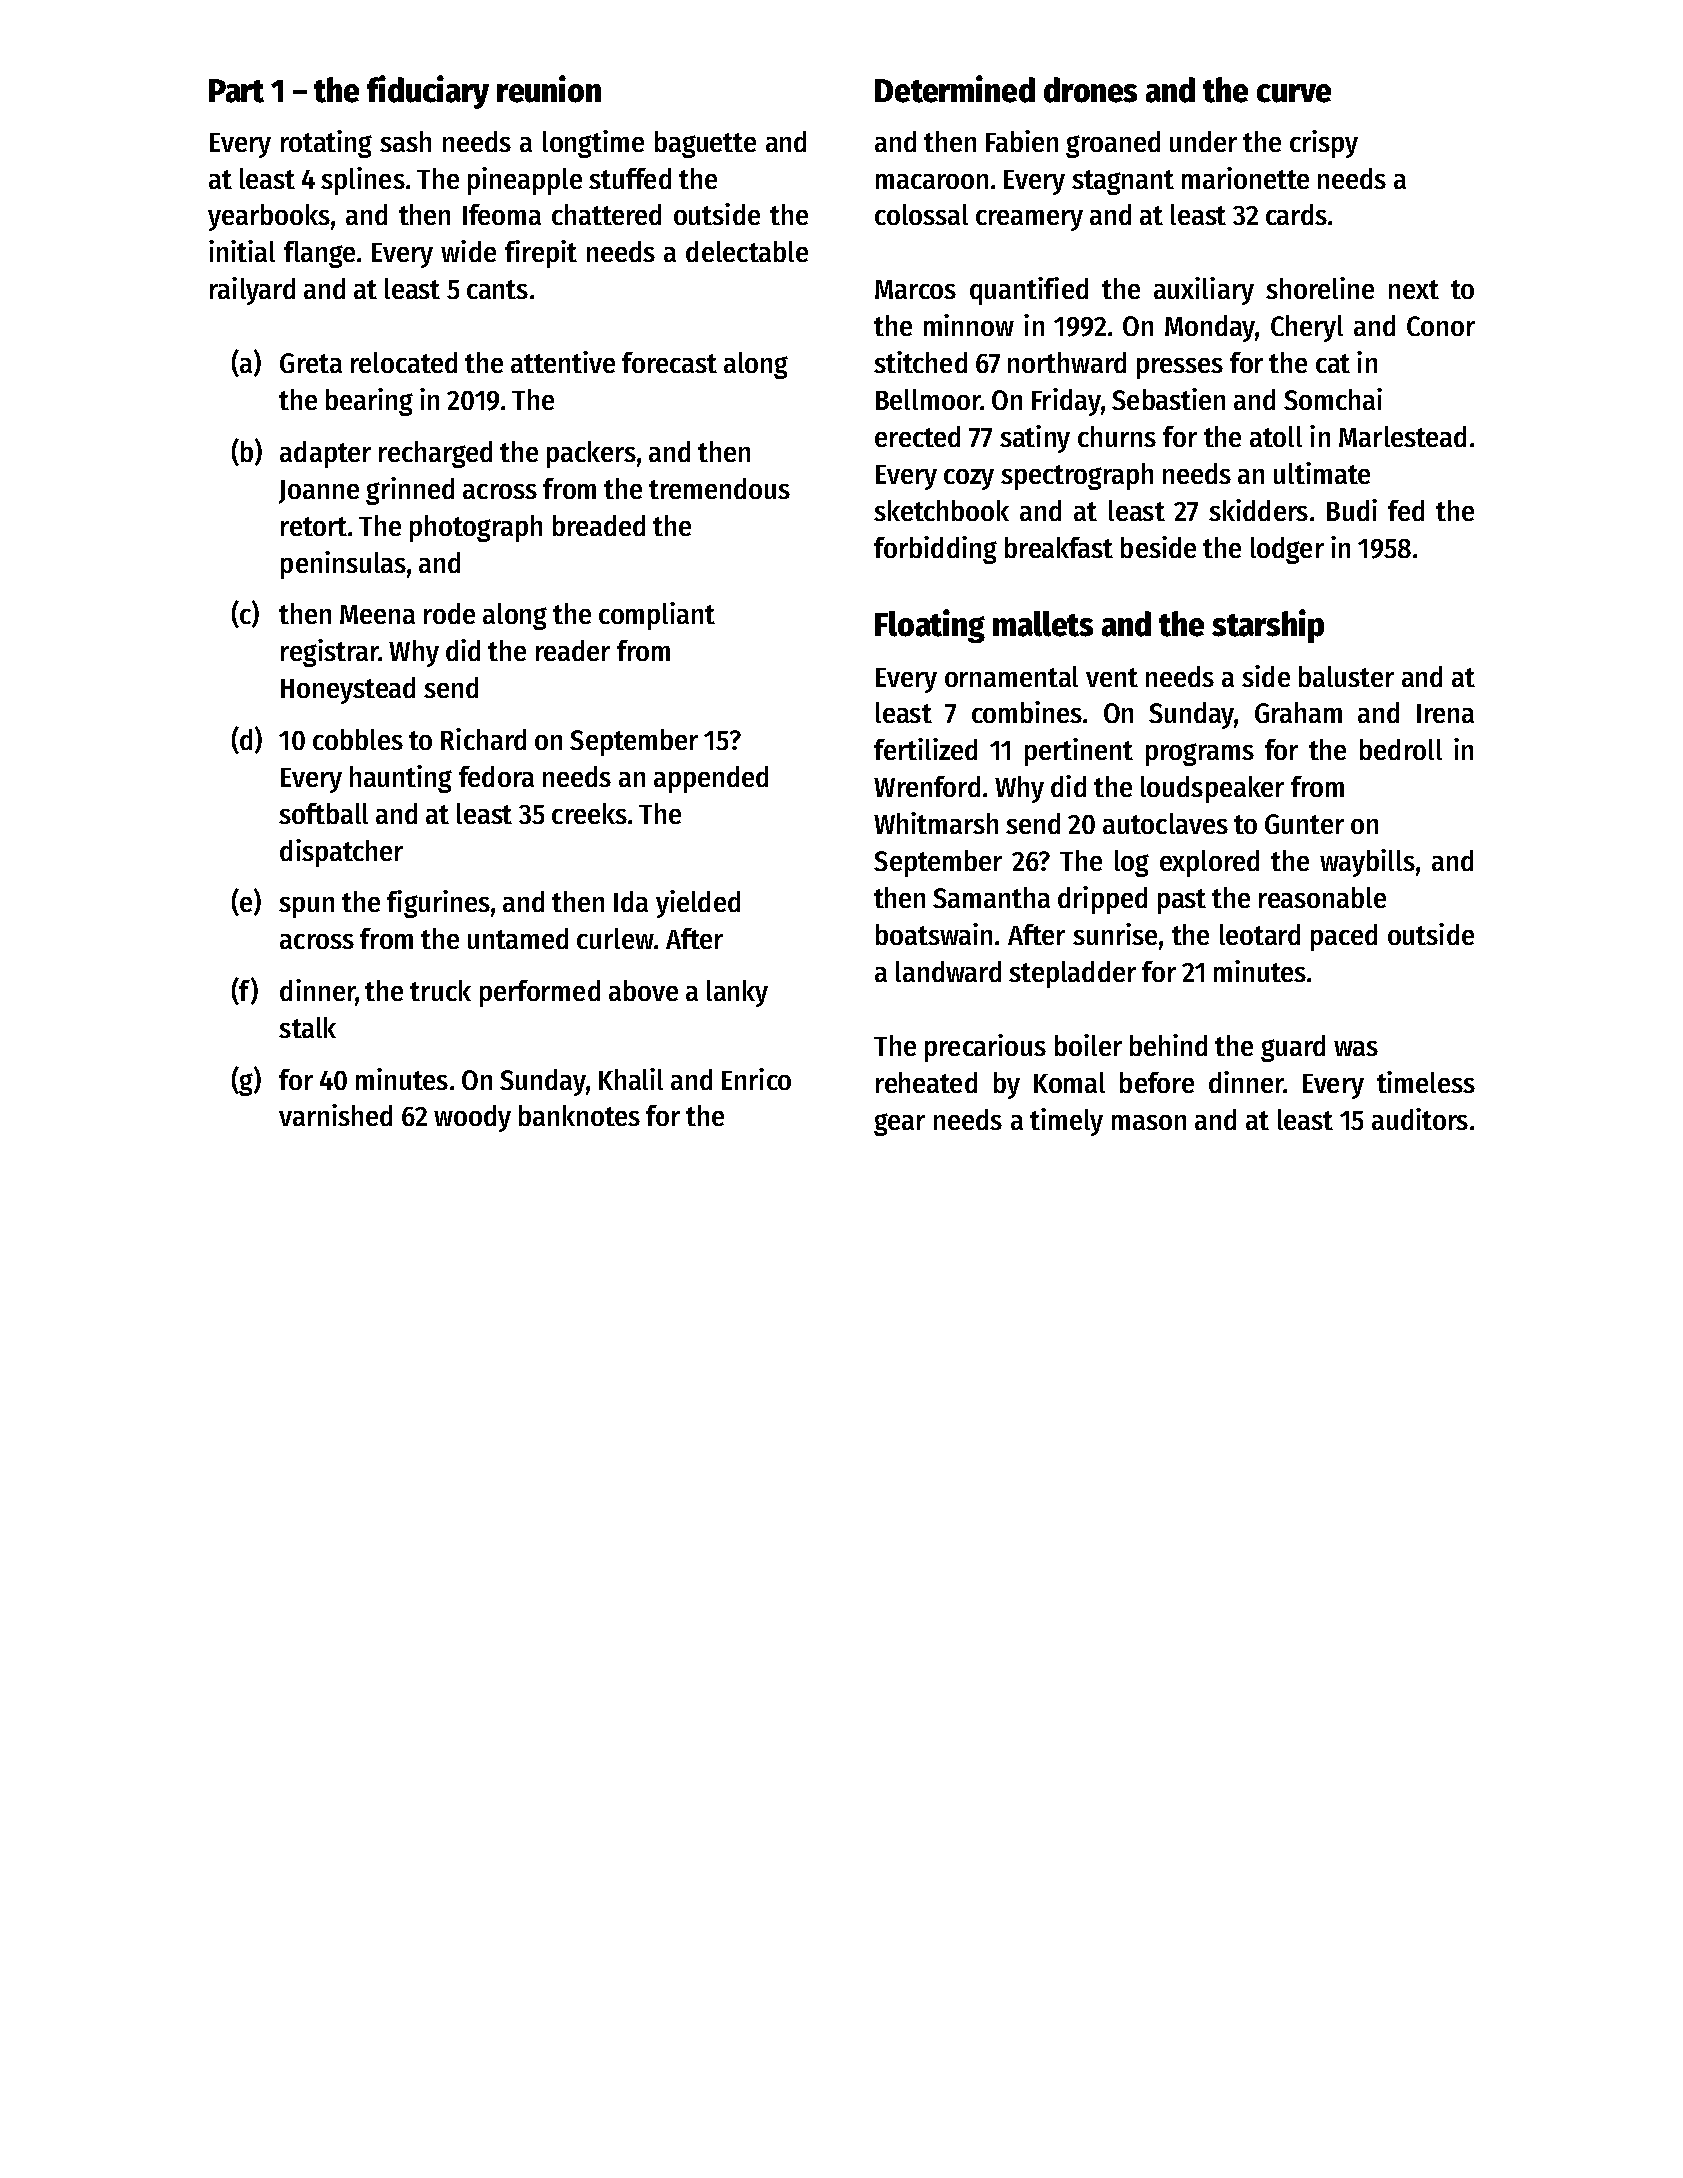 This screenshot has height=2178, width=1683. What do you see at coordinates (236, 91) in the screenshot?
I see `Part` at bounding box center [236, 91].
